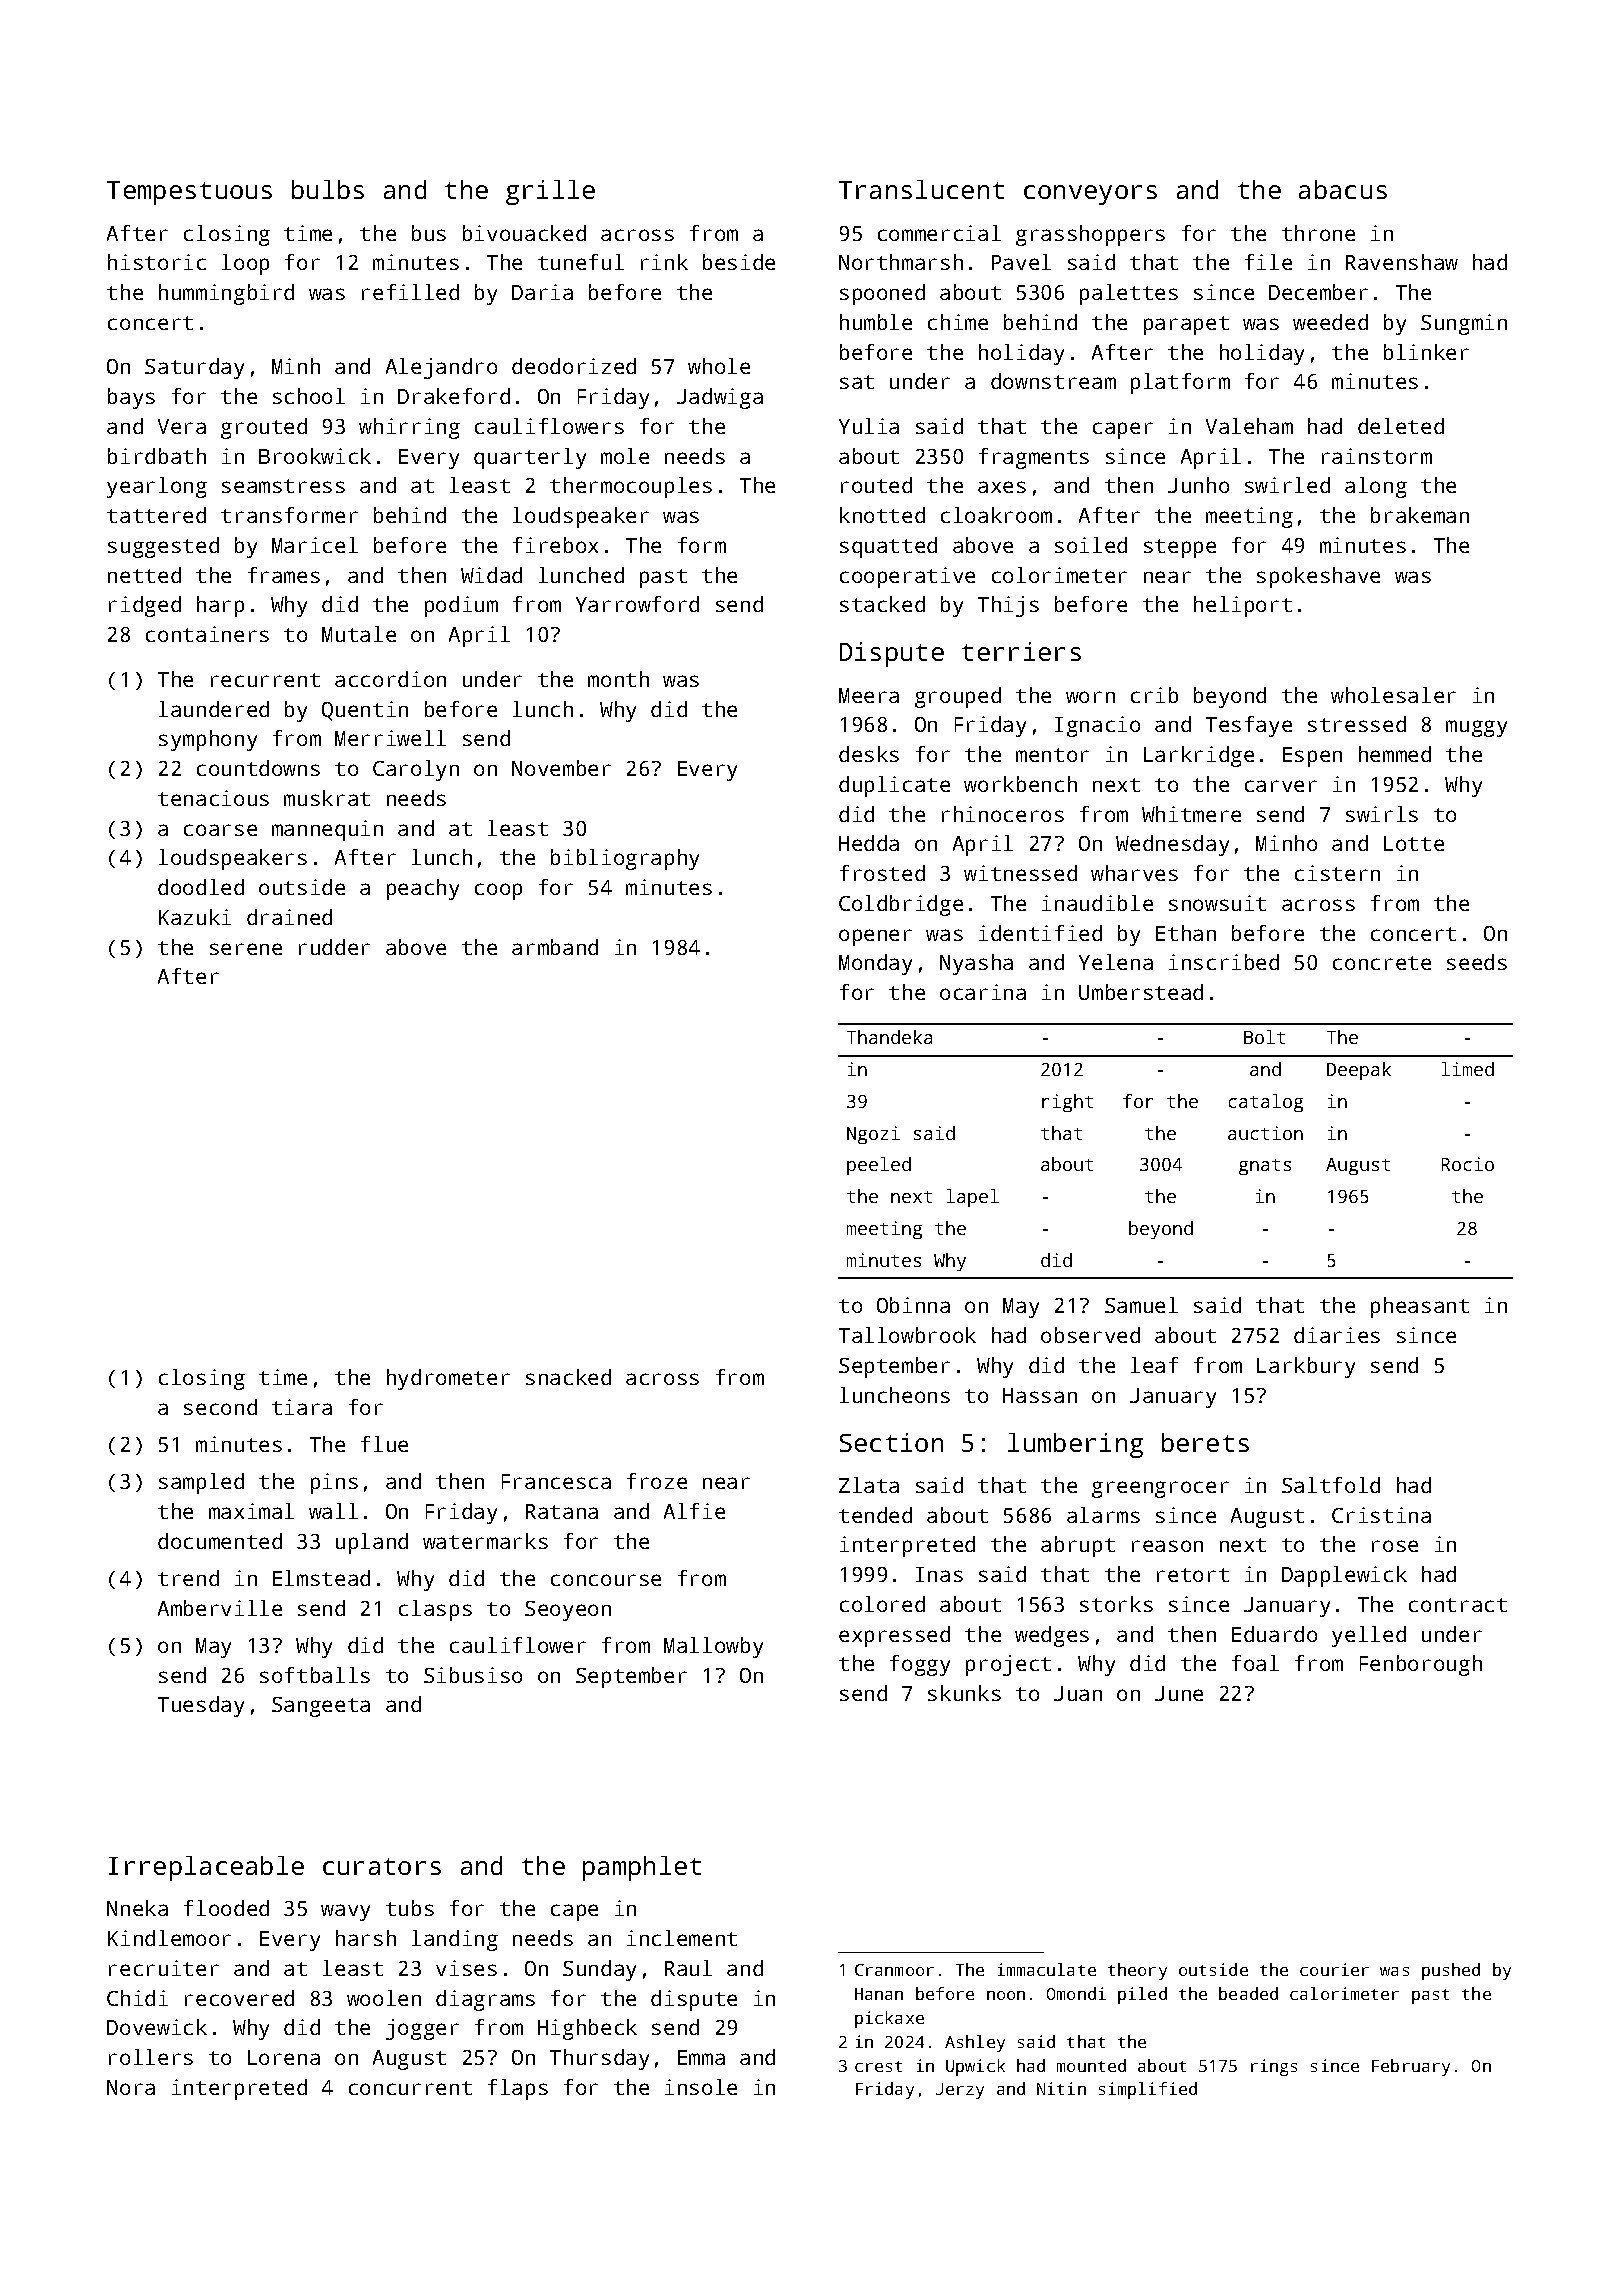  Describe the element at coordinates (939, 1574) in the screenshot. I see `Inas` at that location.
